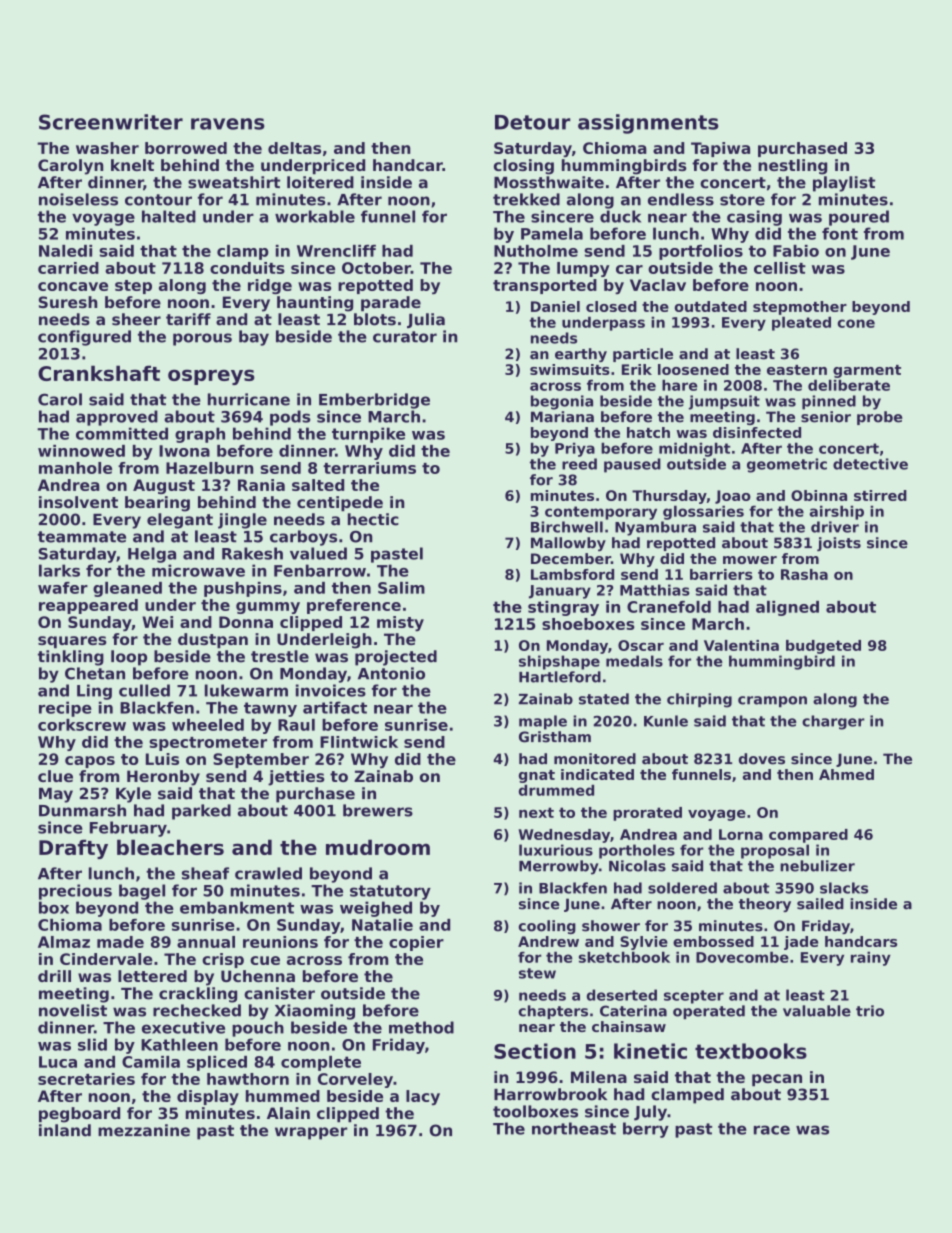 Image resolution: width=952 pixels, height=1233 pixels. What do you see at coordinates (562, 402) in the image?
I see `begonia` at bounding box center [562, 402].
